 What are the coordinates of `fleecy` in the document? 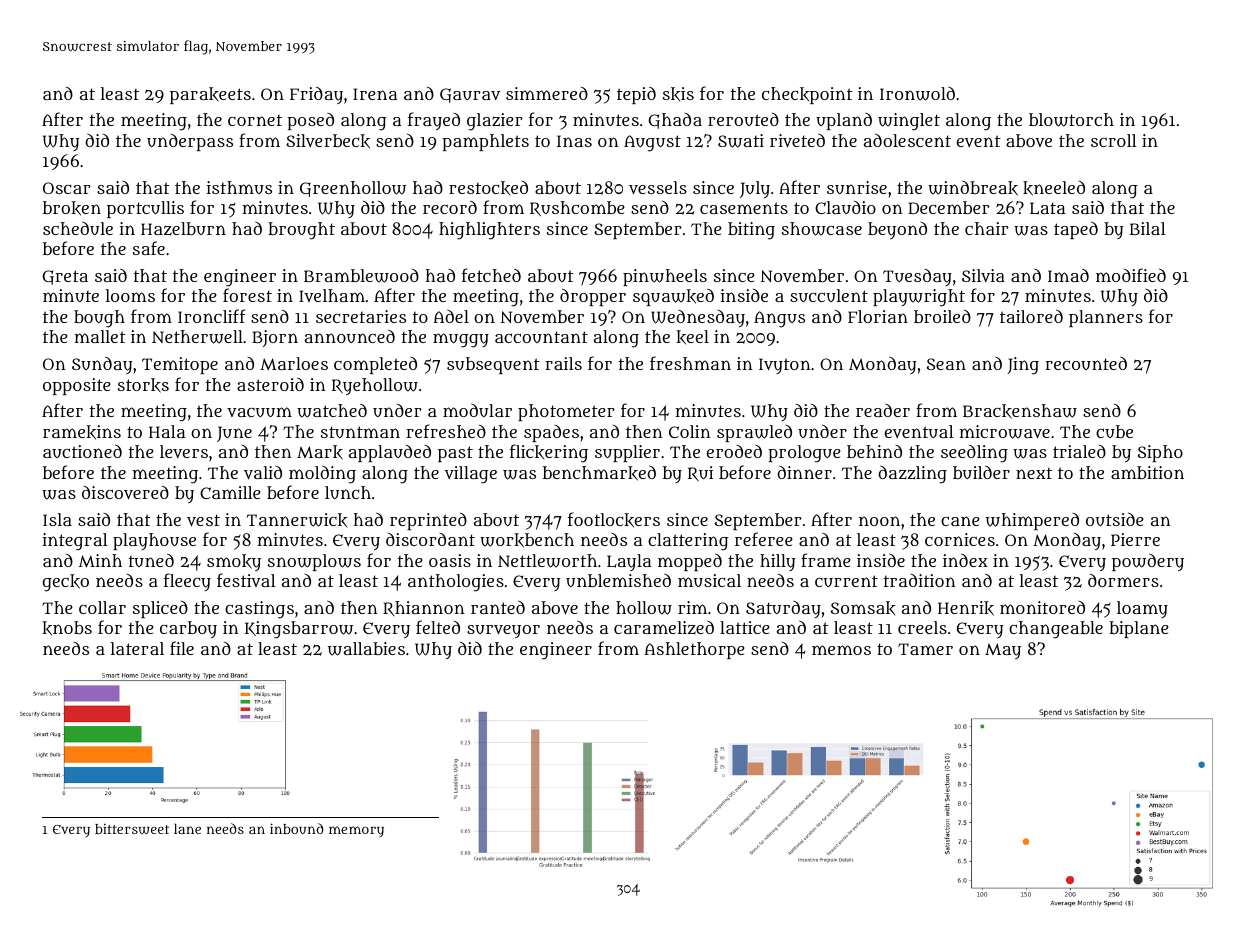 It's located at (187, 582).
